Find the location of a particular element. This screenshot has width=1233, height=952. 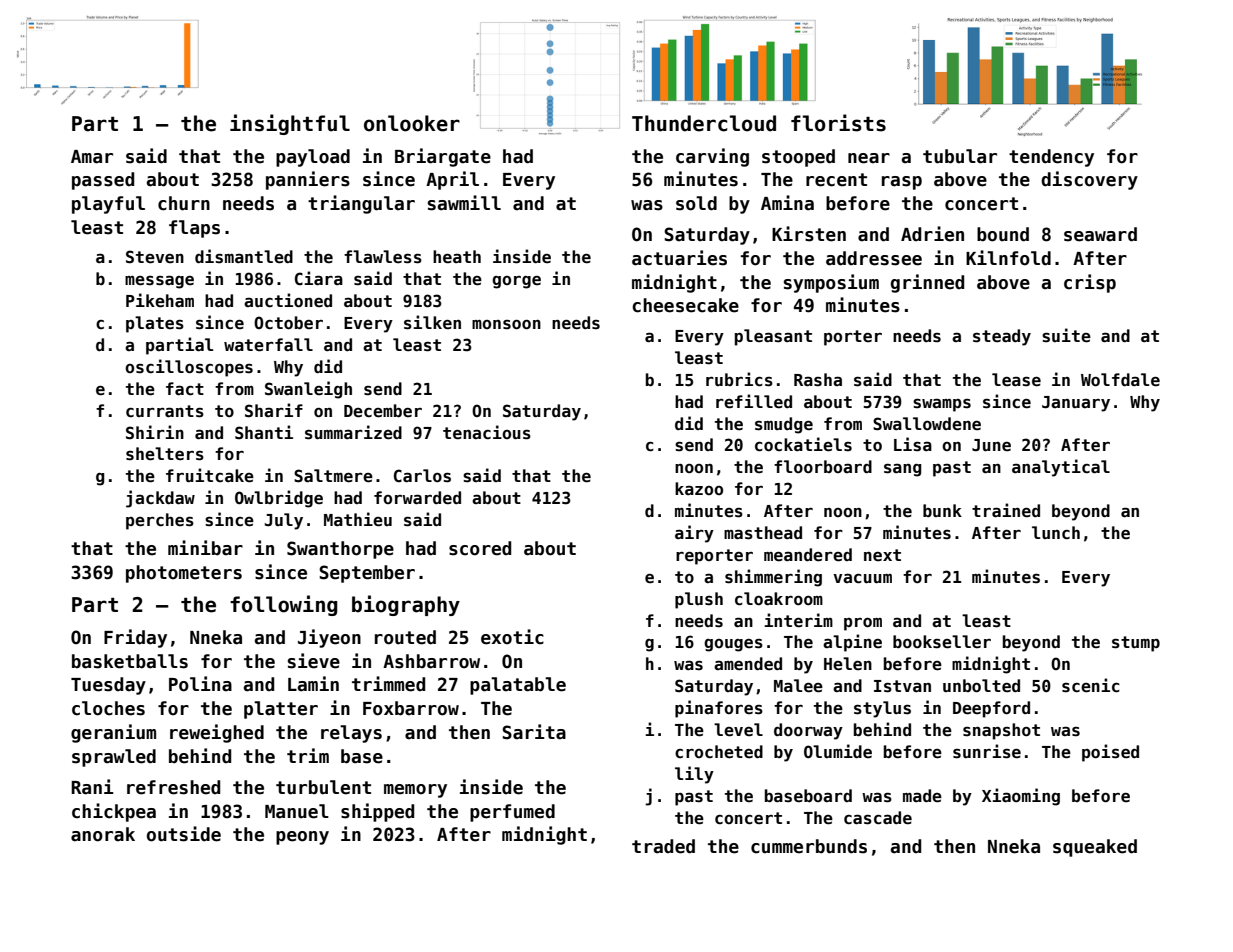

floorboard is located at coordinates (823, 466).
